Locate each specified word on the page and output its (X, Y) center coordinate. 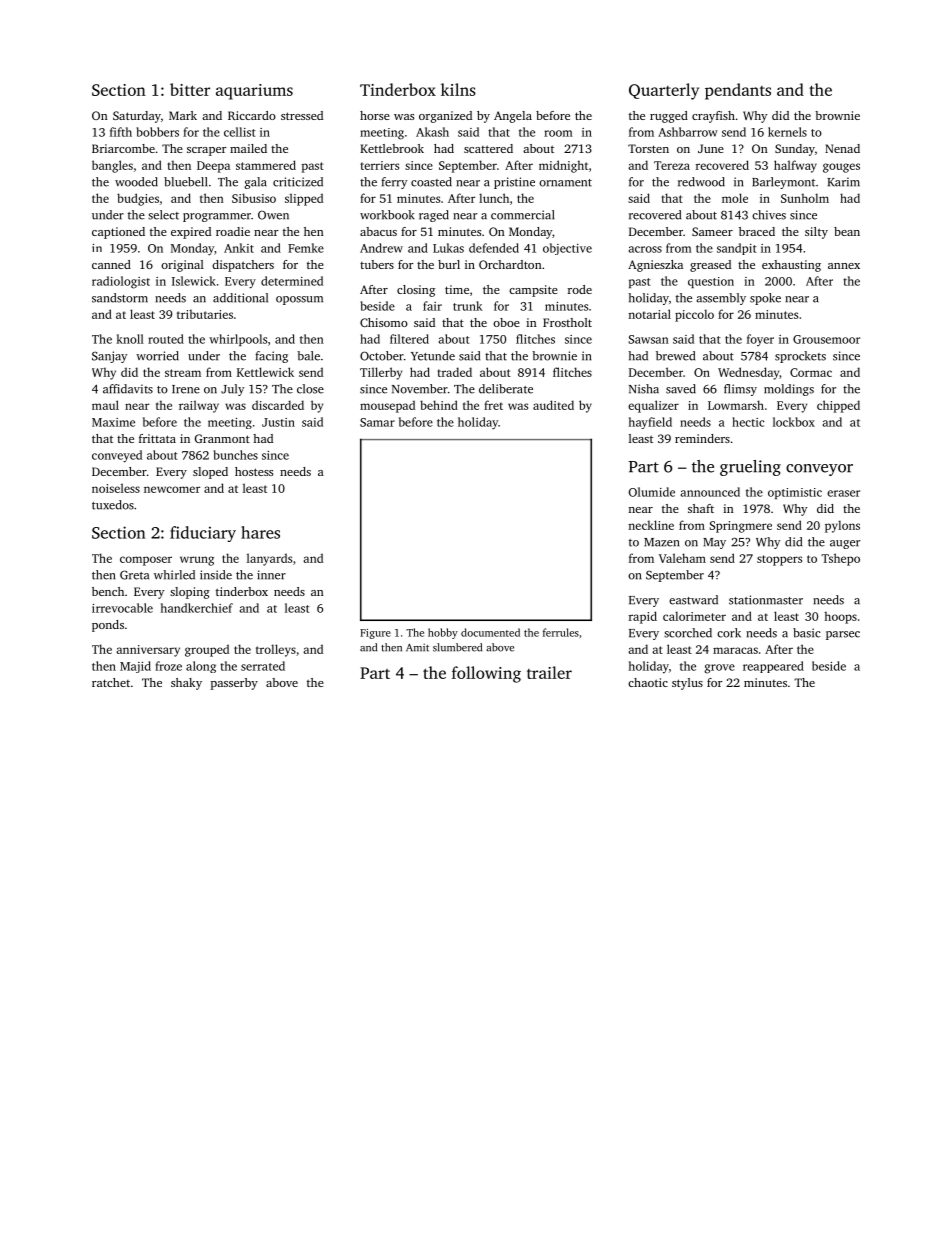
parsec (843, 635)
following (486, 674)
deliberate (506, 389)
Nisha (644, 389)
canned (111, 264)
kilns (458, 89)
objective (567, 249)
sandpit (737, 249)
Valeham (682, 558)
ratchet (111, 682)
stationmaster (766, 600)
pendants (738, 91)
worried (157, 356)
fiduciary (203, 534)
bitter (190, 89)
